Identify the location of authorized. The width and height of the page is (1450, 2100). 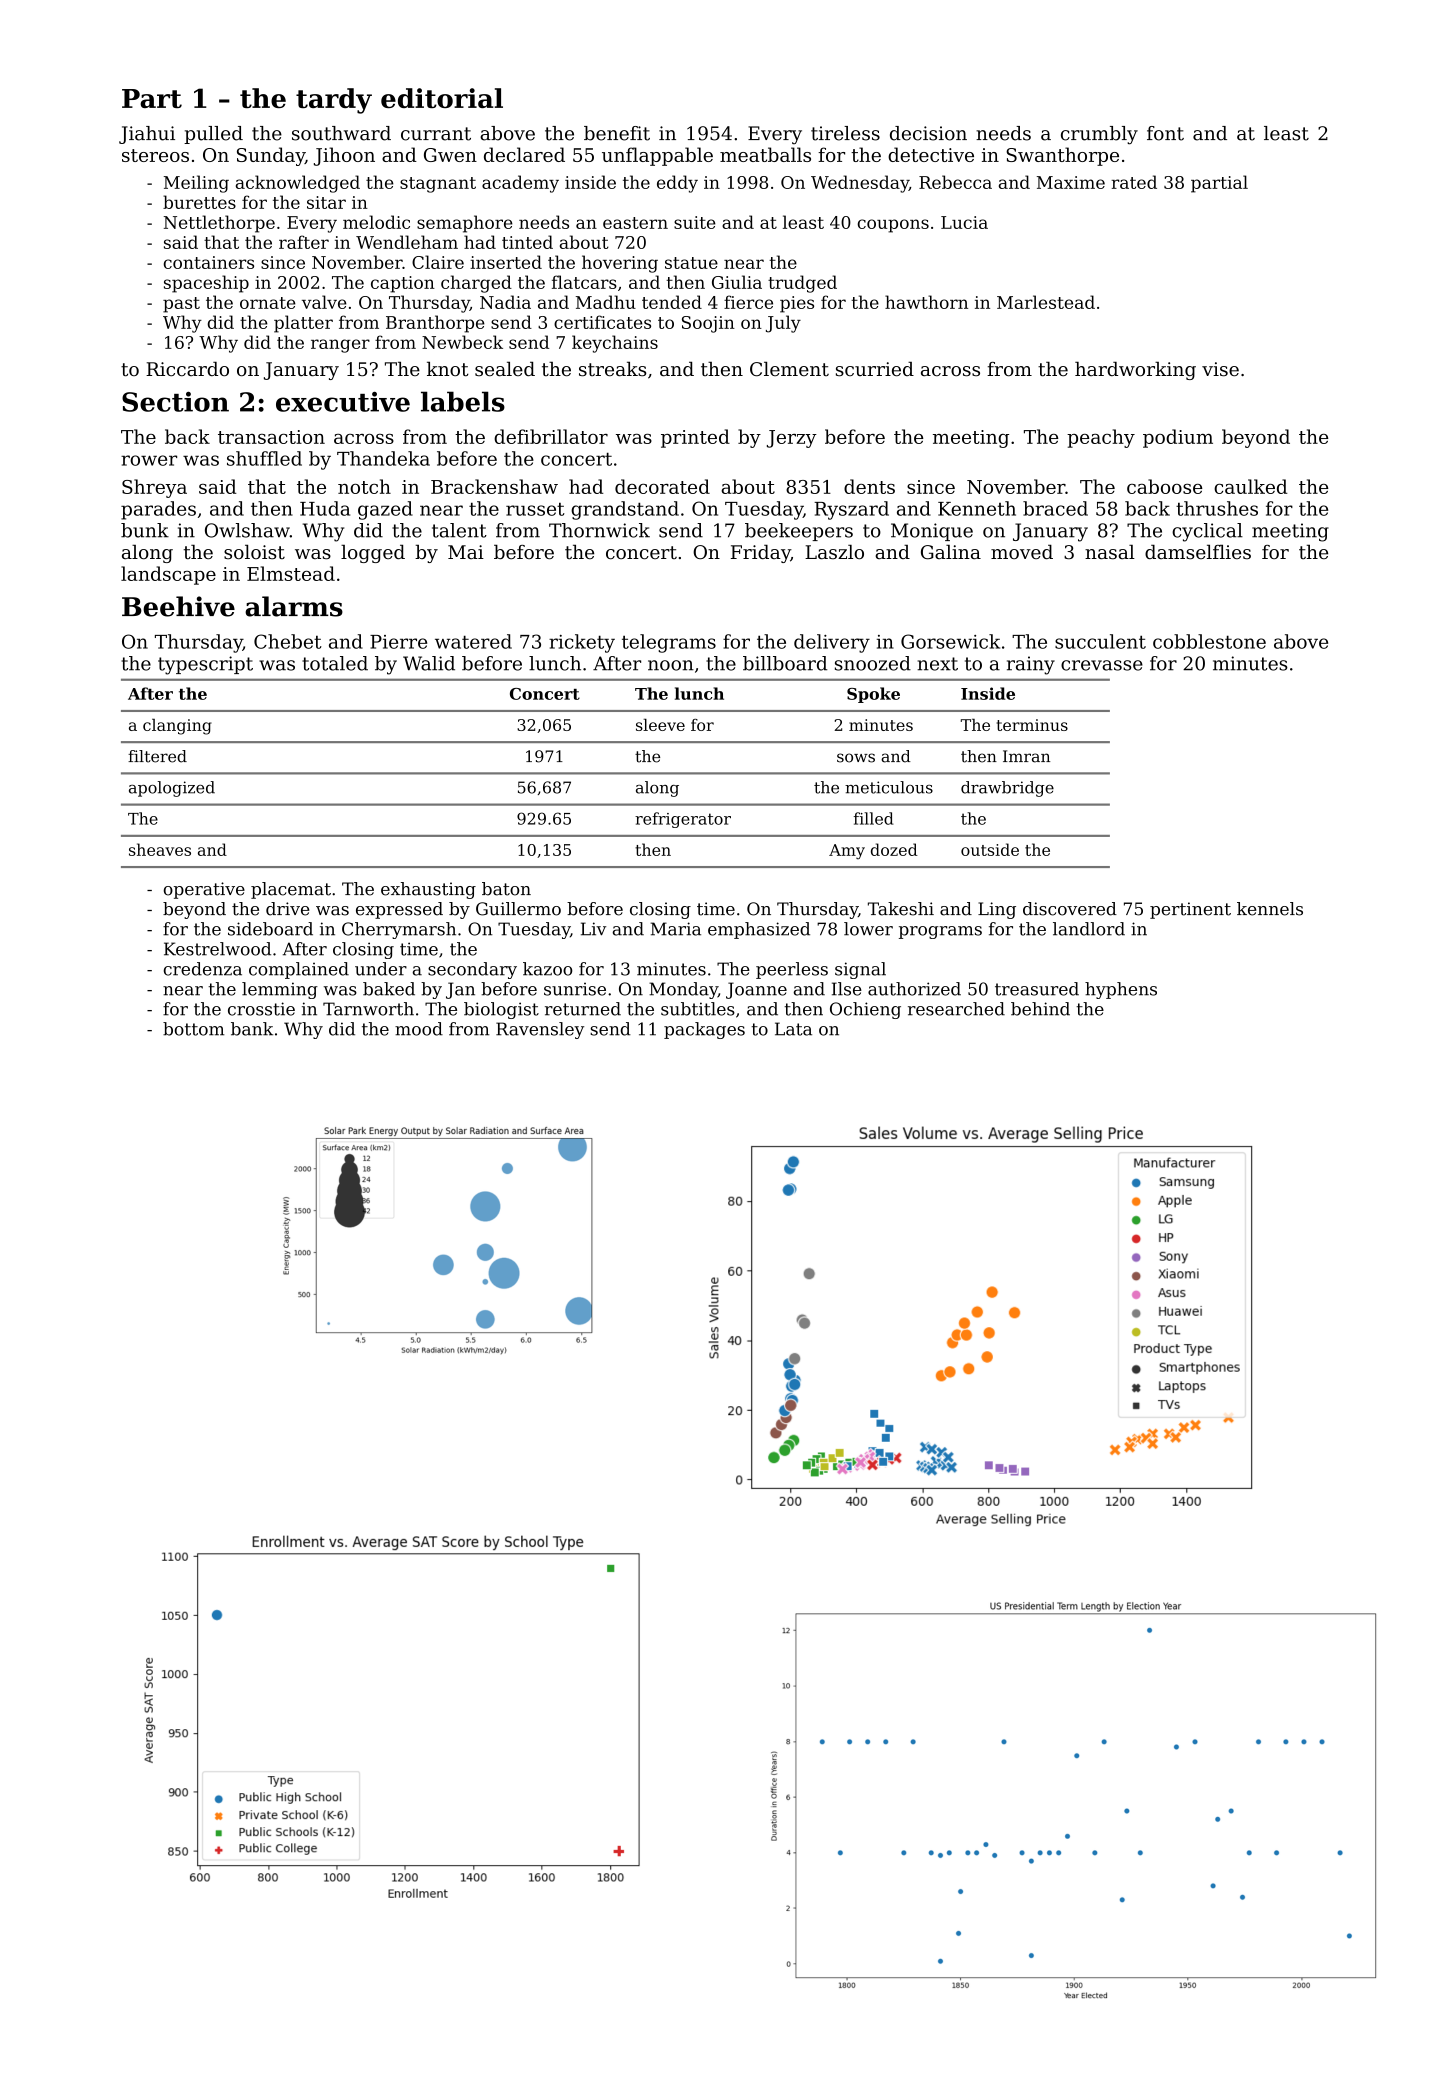
(914, 989).
